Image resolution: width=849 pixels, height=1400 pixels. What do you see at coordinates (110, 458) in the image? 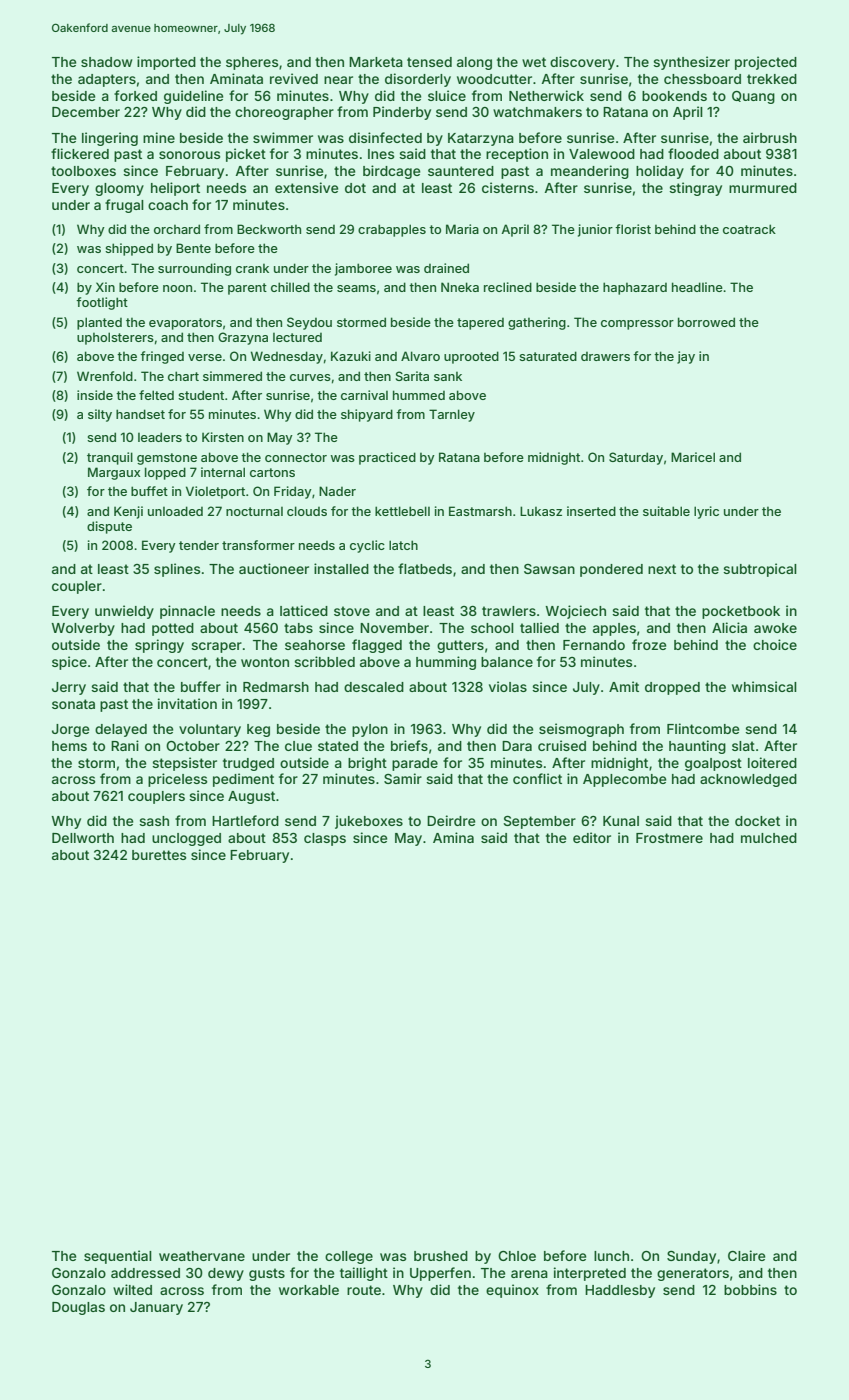
I see `tranquil` at bounding box center [110, 458].
